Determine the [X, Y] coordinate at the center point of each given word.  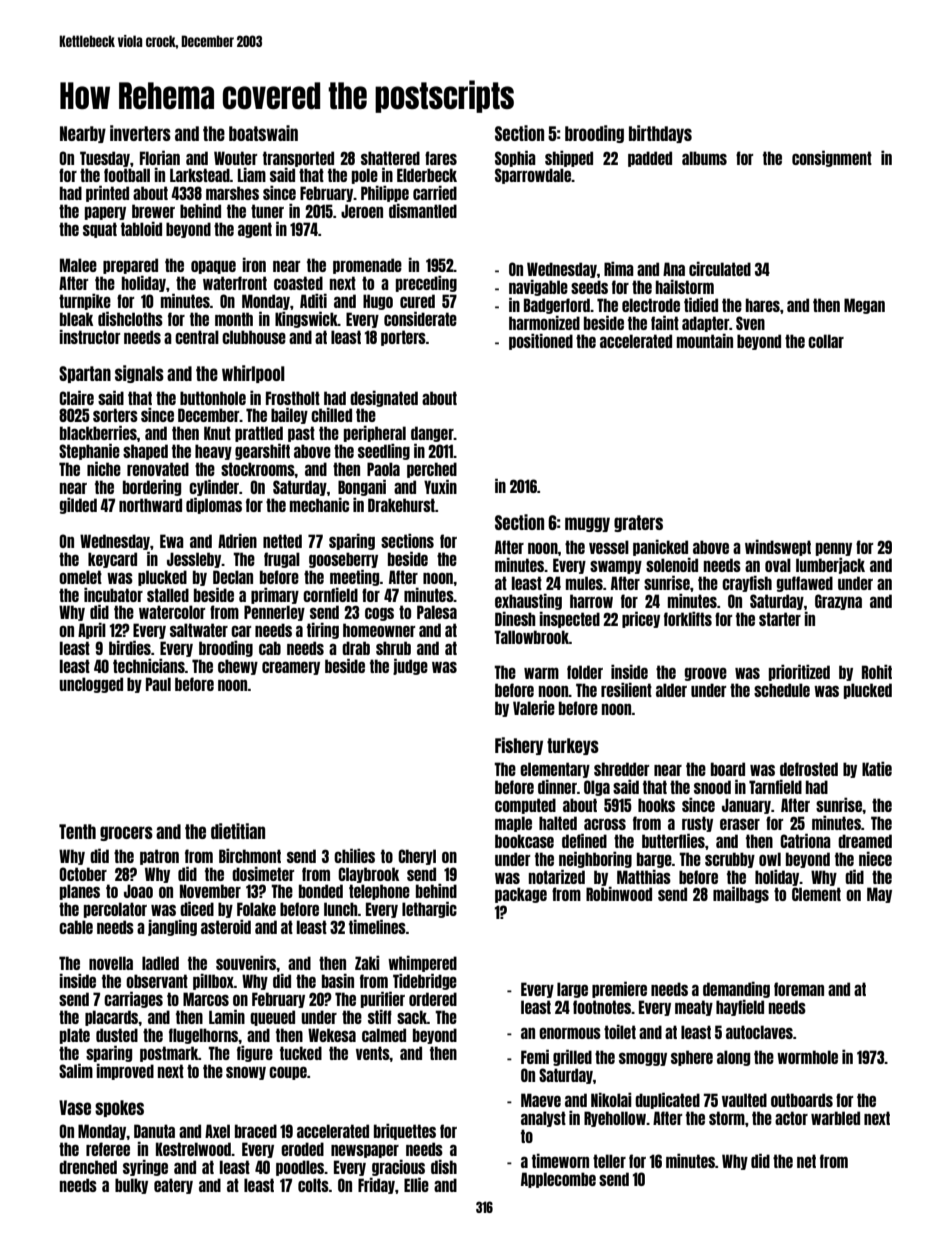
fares [441, 158]
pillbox [213, 981]
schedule [782, 690]
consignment [832, 158]
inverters [140, 133]
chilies [354, 855]
